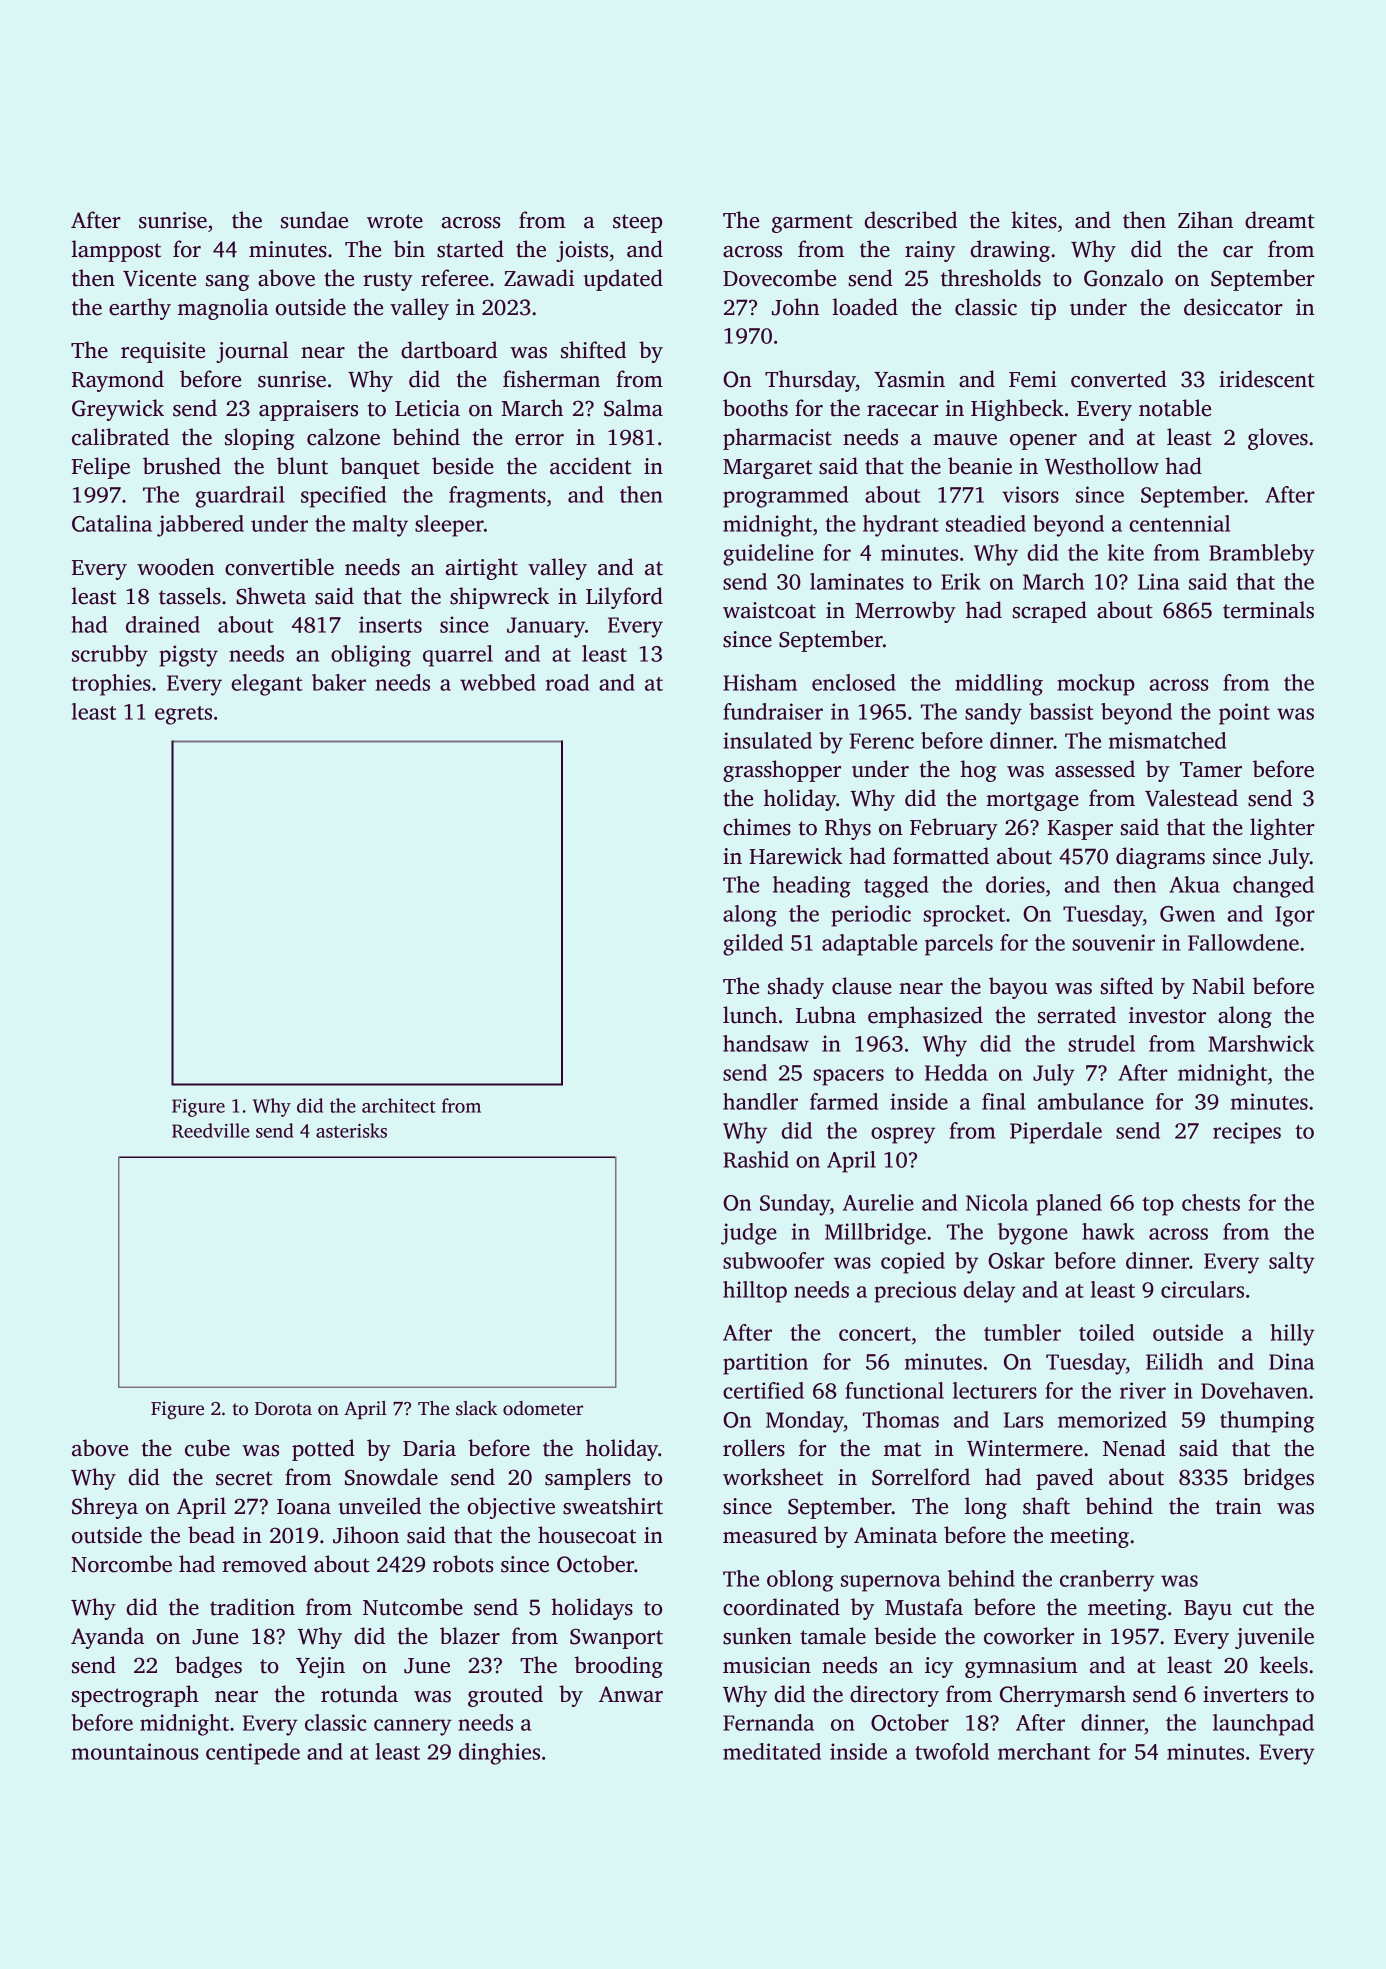  Describe the element at coordinates (1096, 685) in the page. I see `mockup` at that location.
